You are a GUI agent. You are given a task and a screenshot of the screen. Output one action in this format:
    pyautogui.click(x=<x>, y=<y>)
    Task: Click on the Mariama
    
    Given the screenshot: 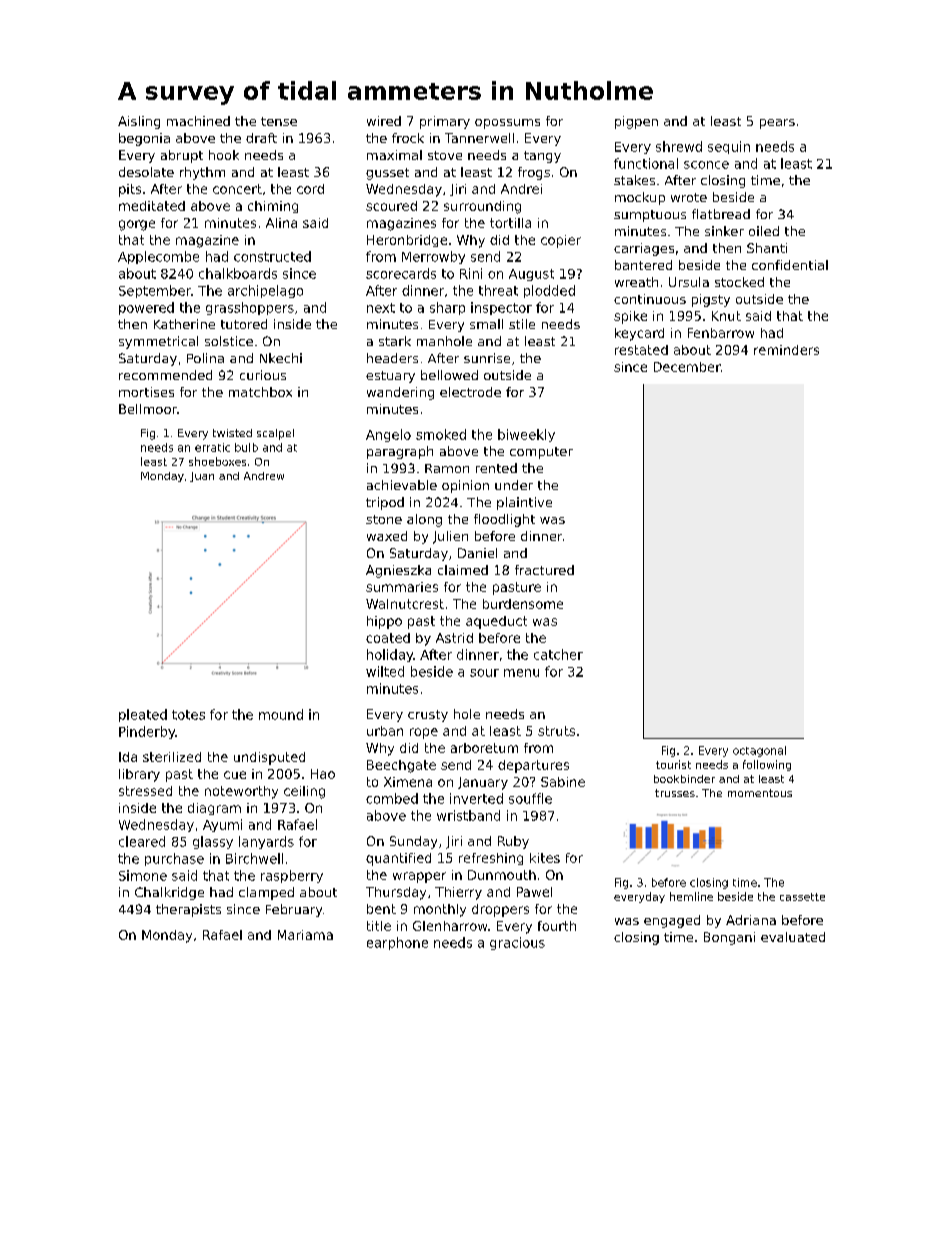 What is the action you would take?
    pyautogui.click(x=305, y=935)
